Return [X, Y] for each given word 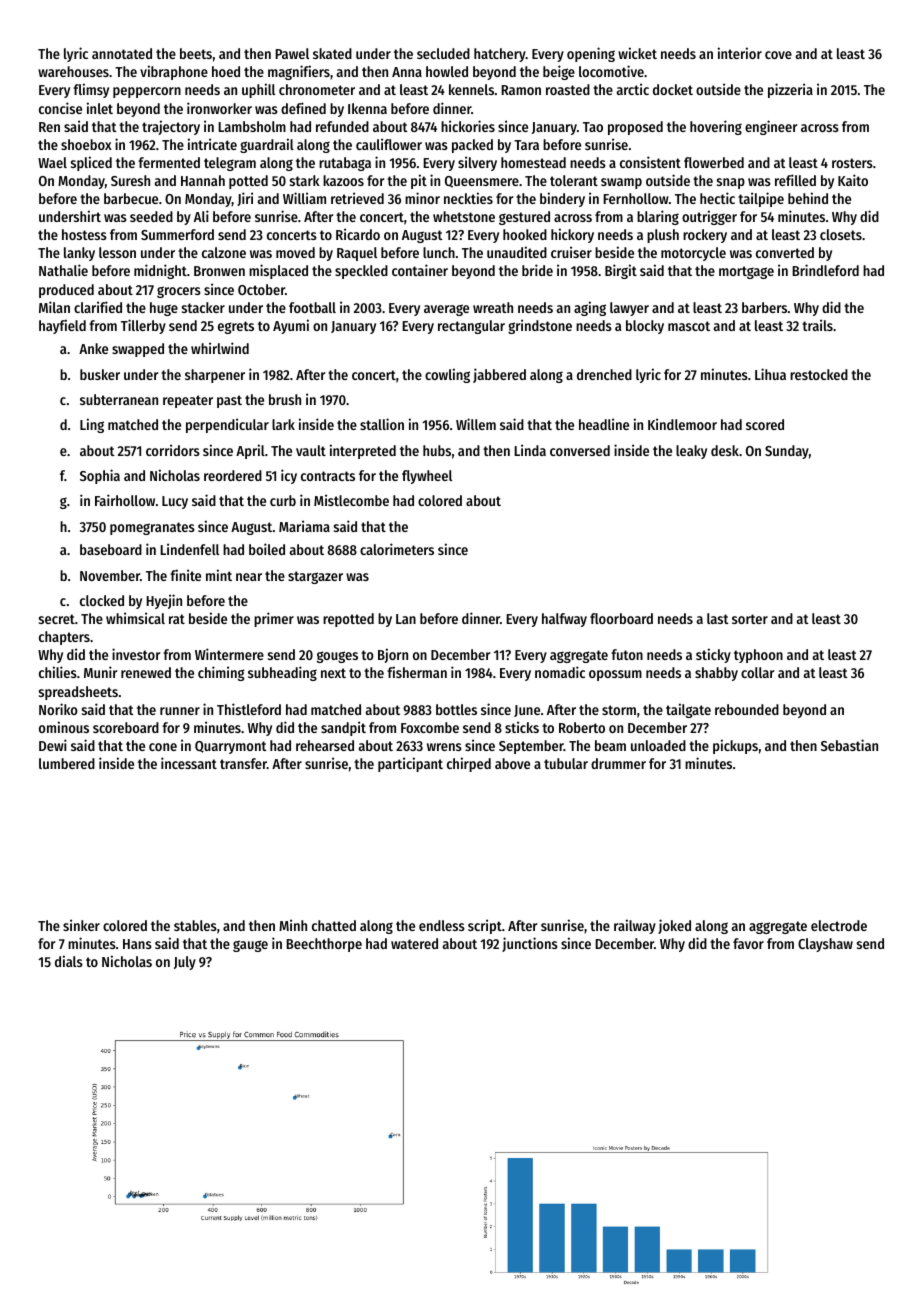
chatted [334, 925]
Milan [54, 307]
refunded [342, 126]
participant [410, 764]
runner [180, 711]
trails [817, 325]
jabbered [499, 375]
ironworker [219, 108]
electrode [839, 925]
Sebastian [849, 745]
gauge [250, 946]
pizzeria [790, 90]
